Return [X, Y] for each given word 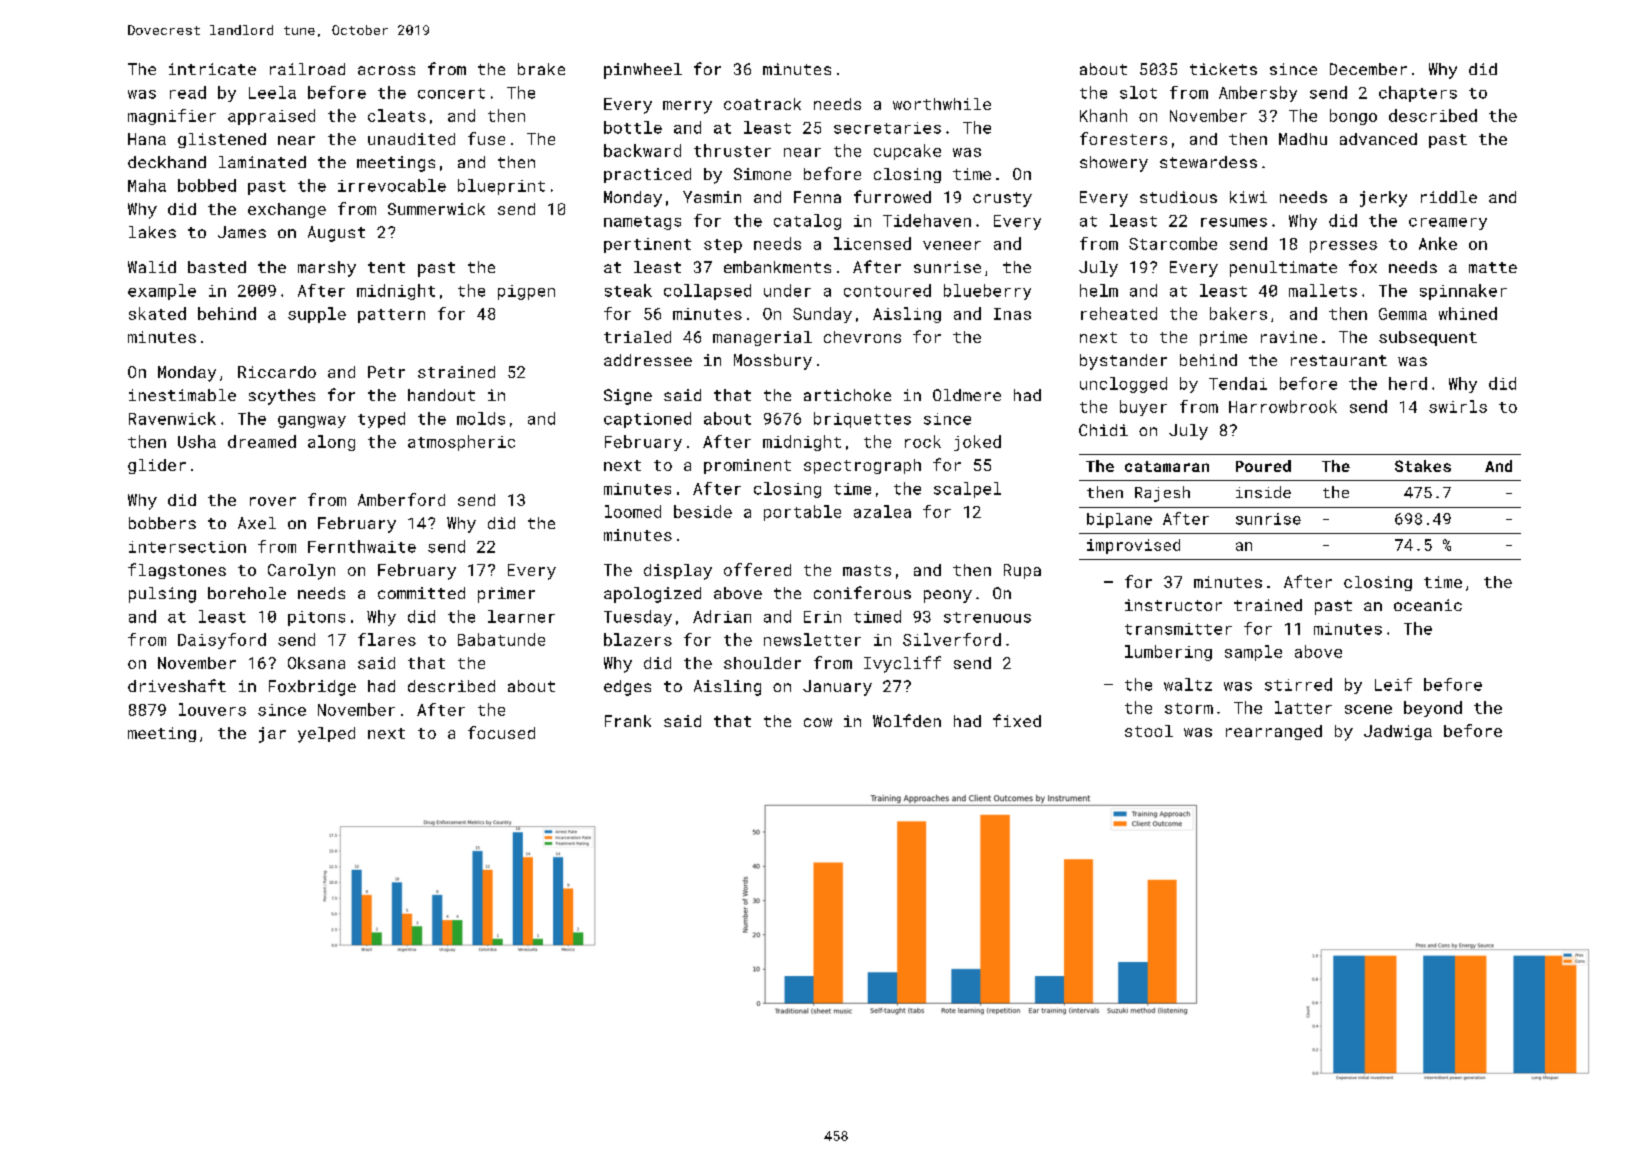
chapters [1418, 94]
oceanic [1428, 605]
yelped [326, 735]
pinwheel [643, 71]
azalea [882, 511]
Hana [147, 139]
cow [818, 722]
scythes [282, 397]
